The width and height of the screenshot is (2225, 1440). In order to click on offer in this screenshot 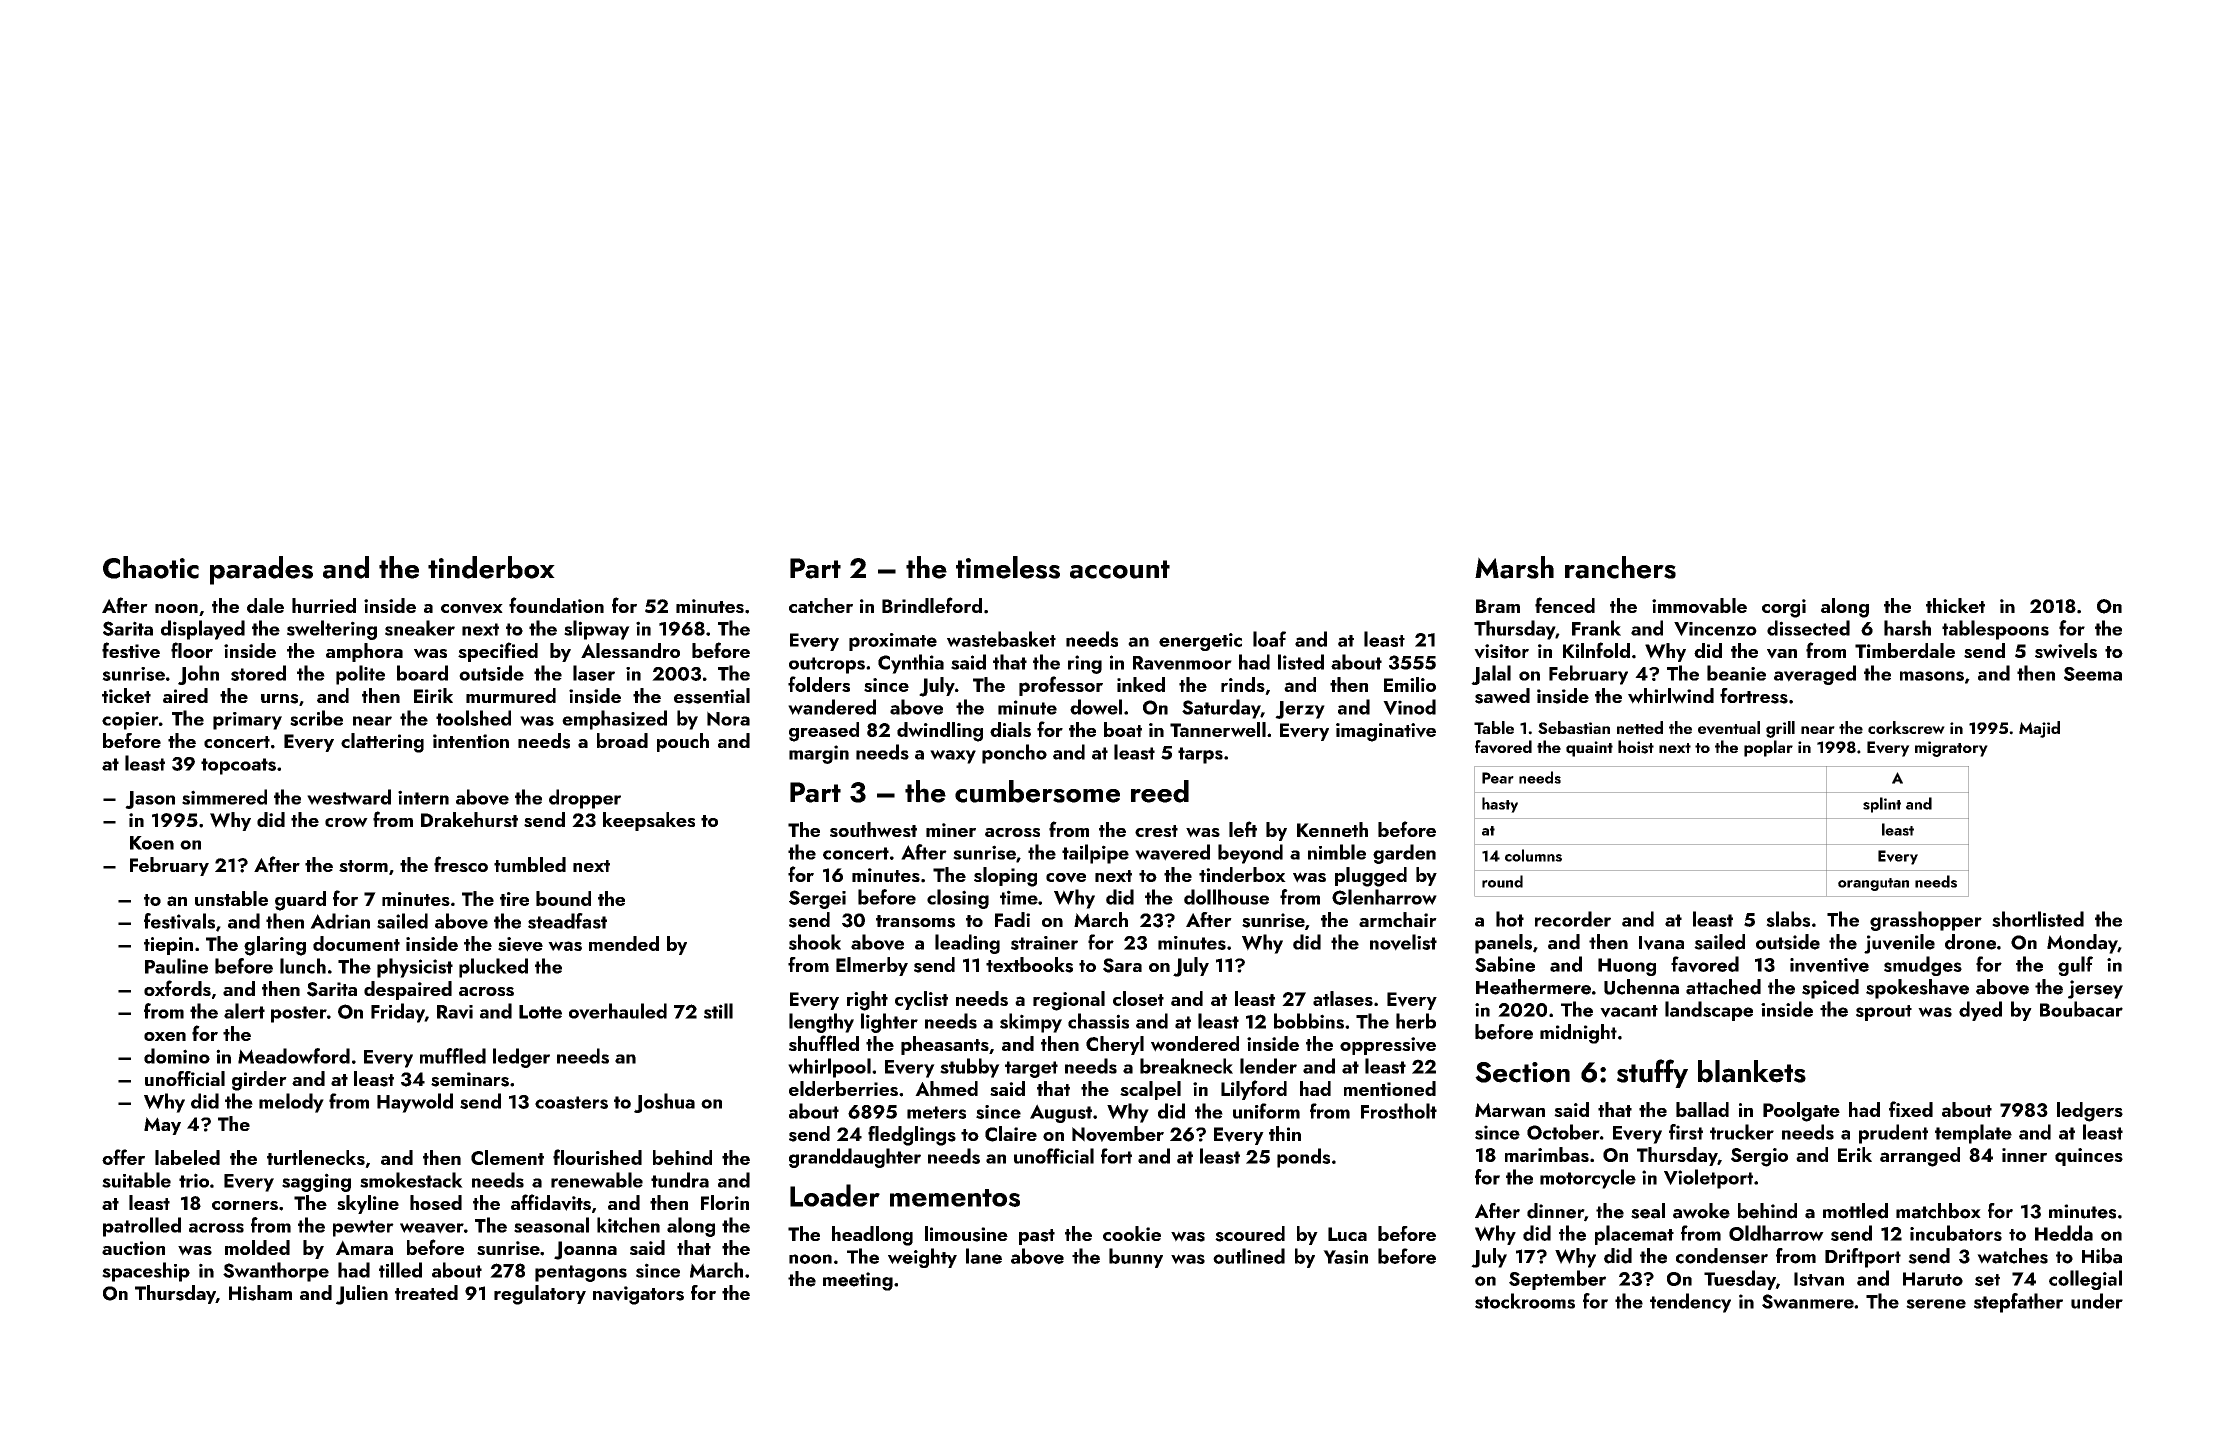, I will do `click(123, 1157)`.
